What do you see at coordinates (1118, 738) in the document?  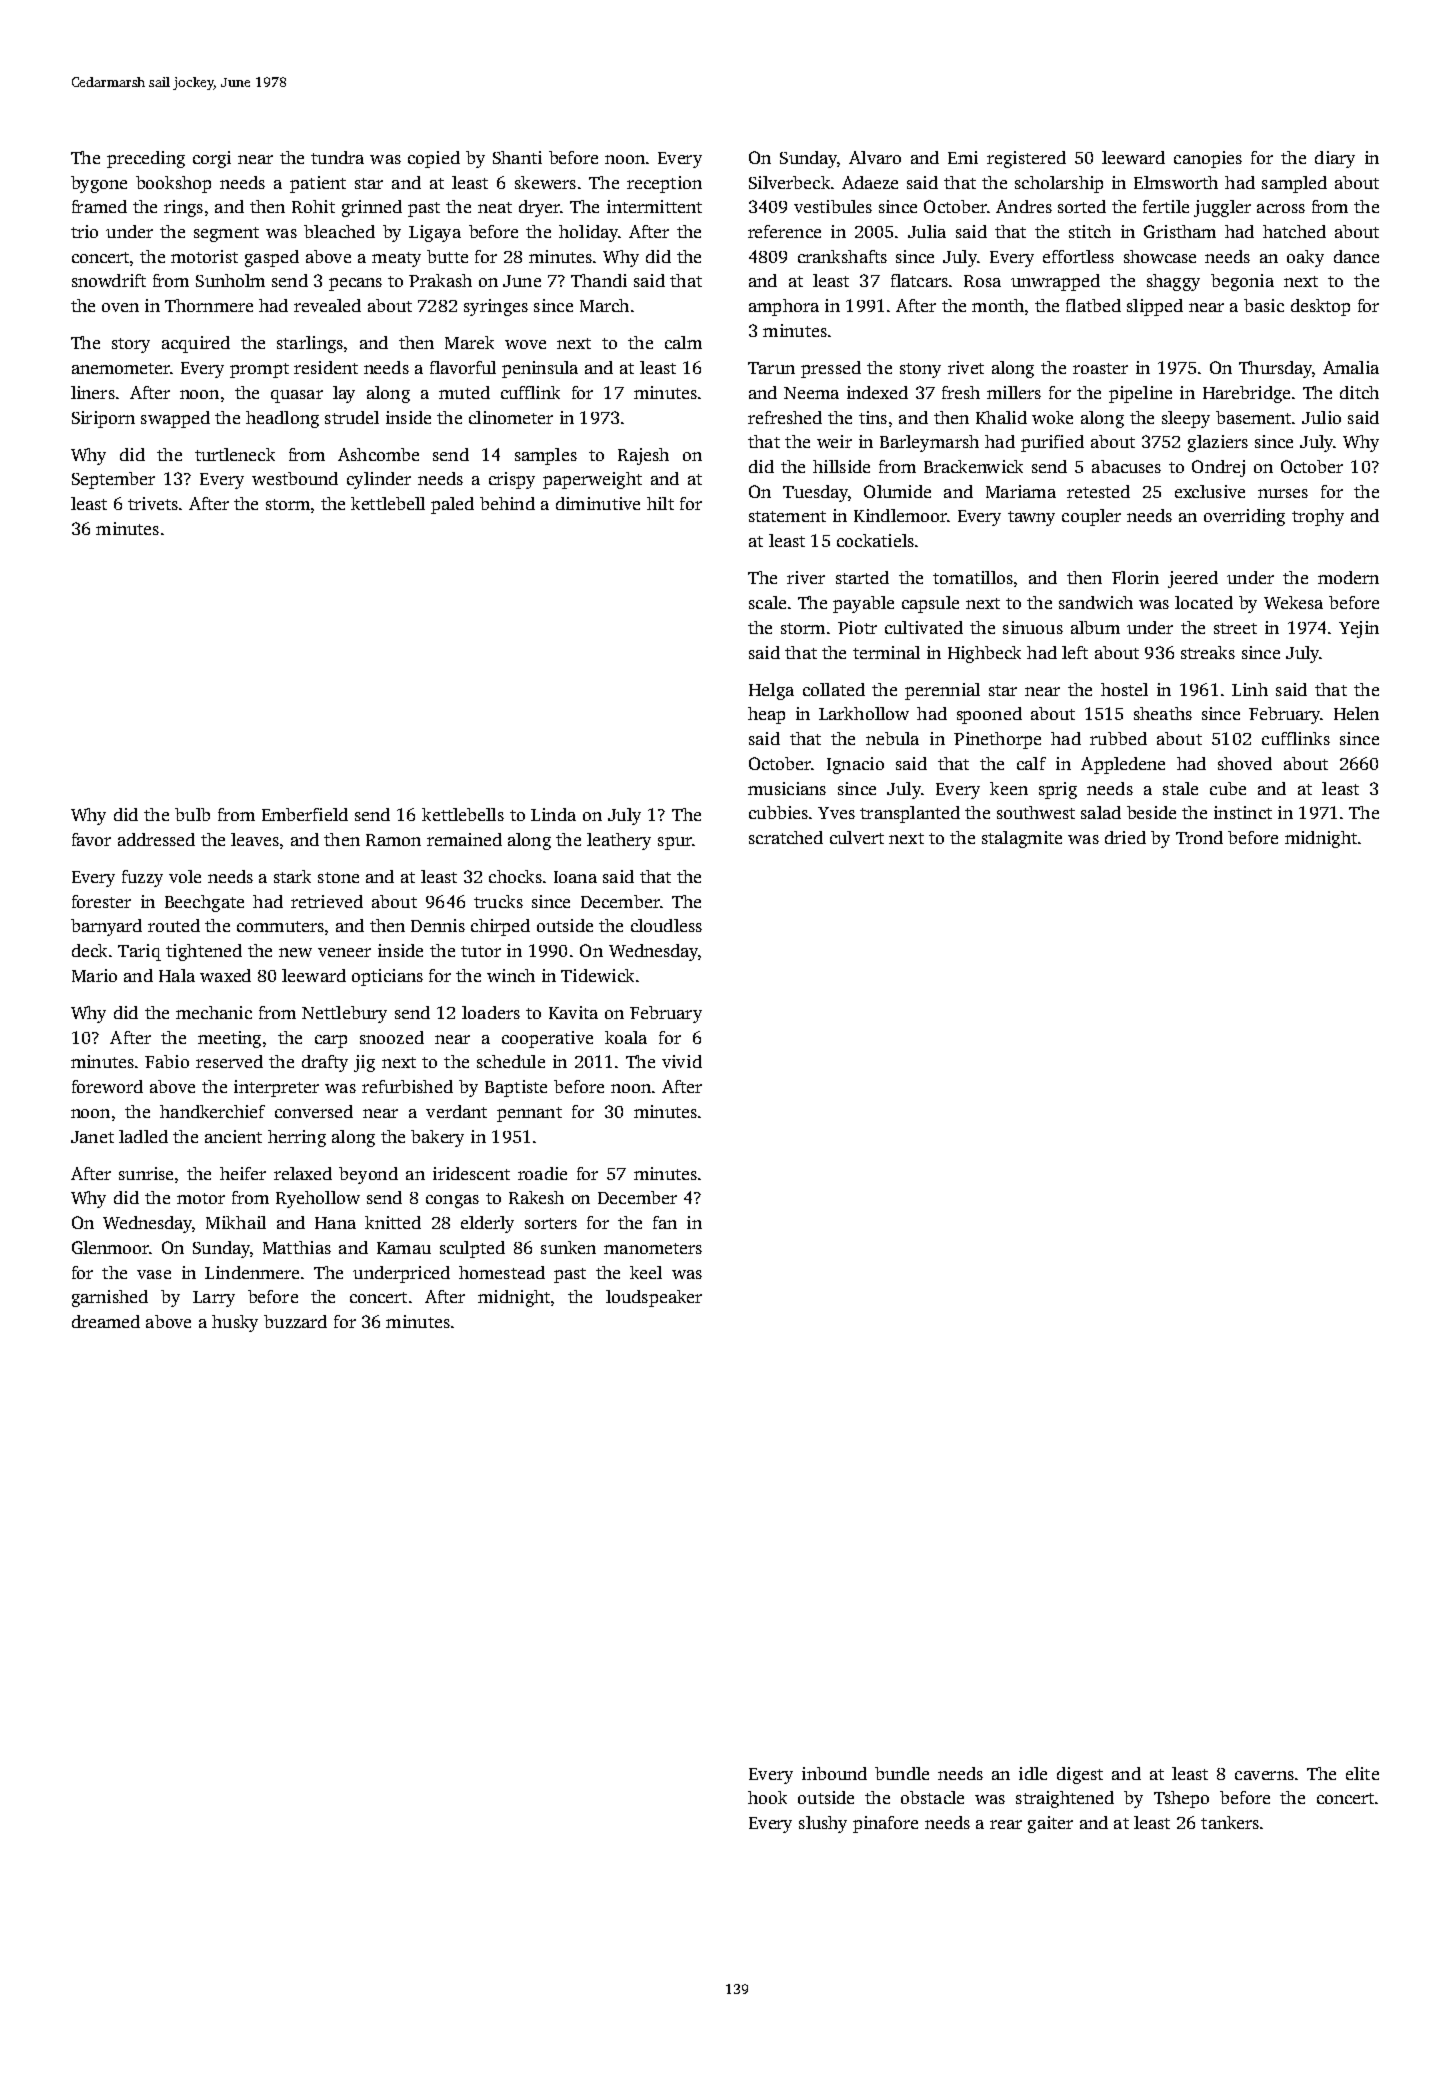 I see `rubbed` at bounding box center [1118, 738].
